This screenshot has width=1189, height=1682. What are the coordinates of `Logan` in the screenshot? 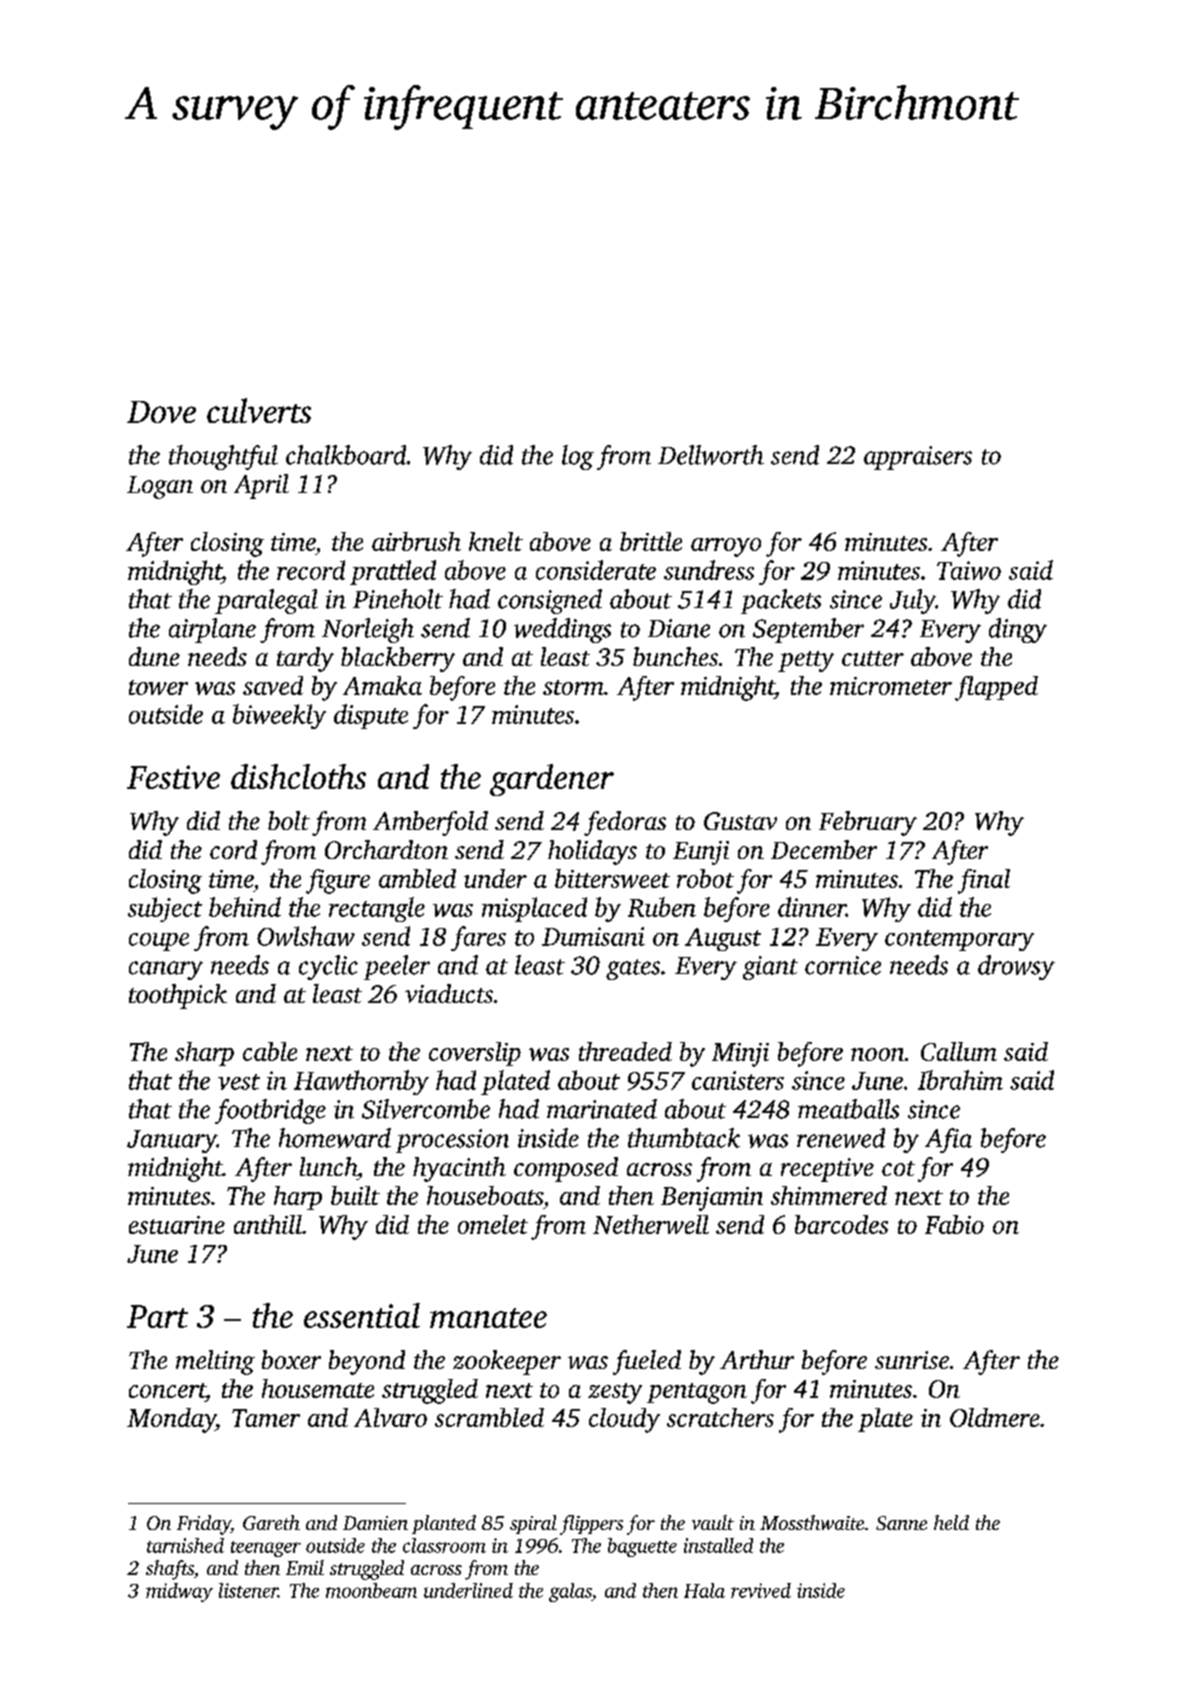 It's located at (160, 487).
